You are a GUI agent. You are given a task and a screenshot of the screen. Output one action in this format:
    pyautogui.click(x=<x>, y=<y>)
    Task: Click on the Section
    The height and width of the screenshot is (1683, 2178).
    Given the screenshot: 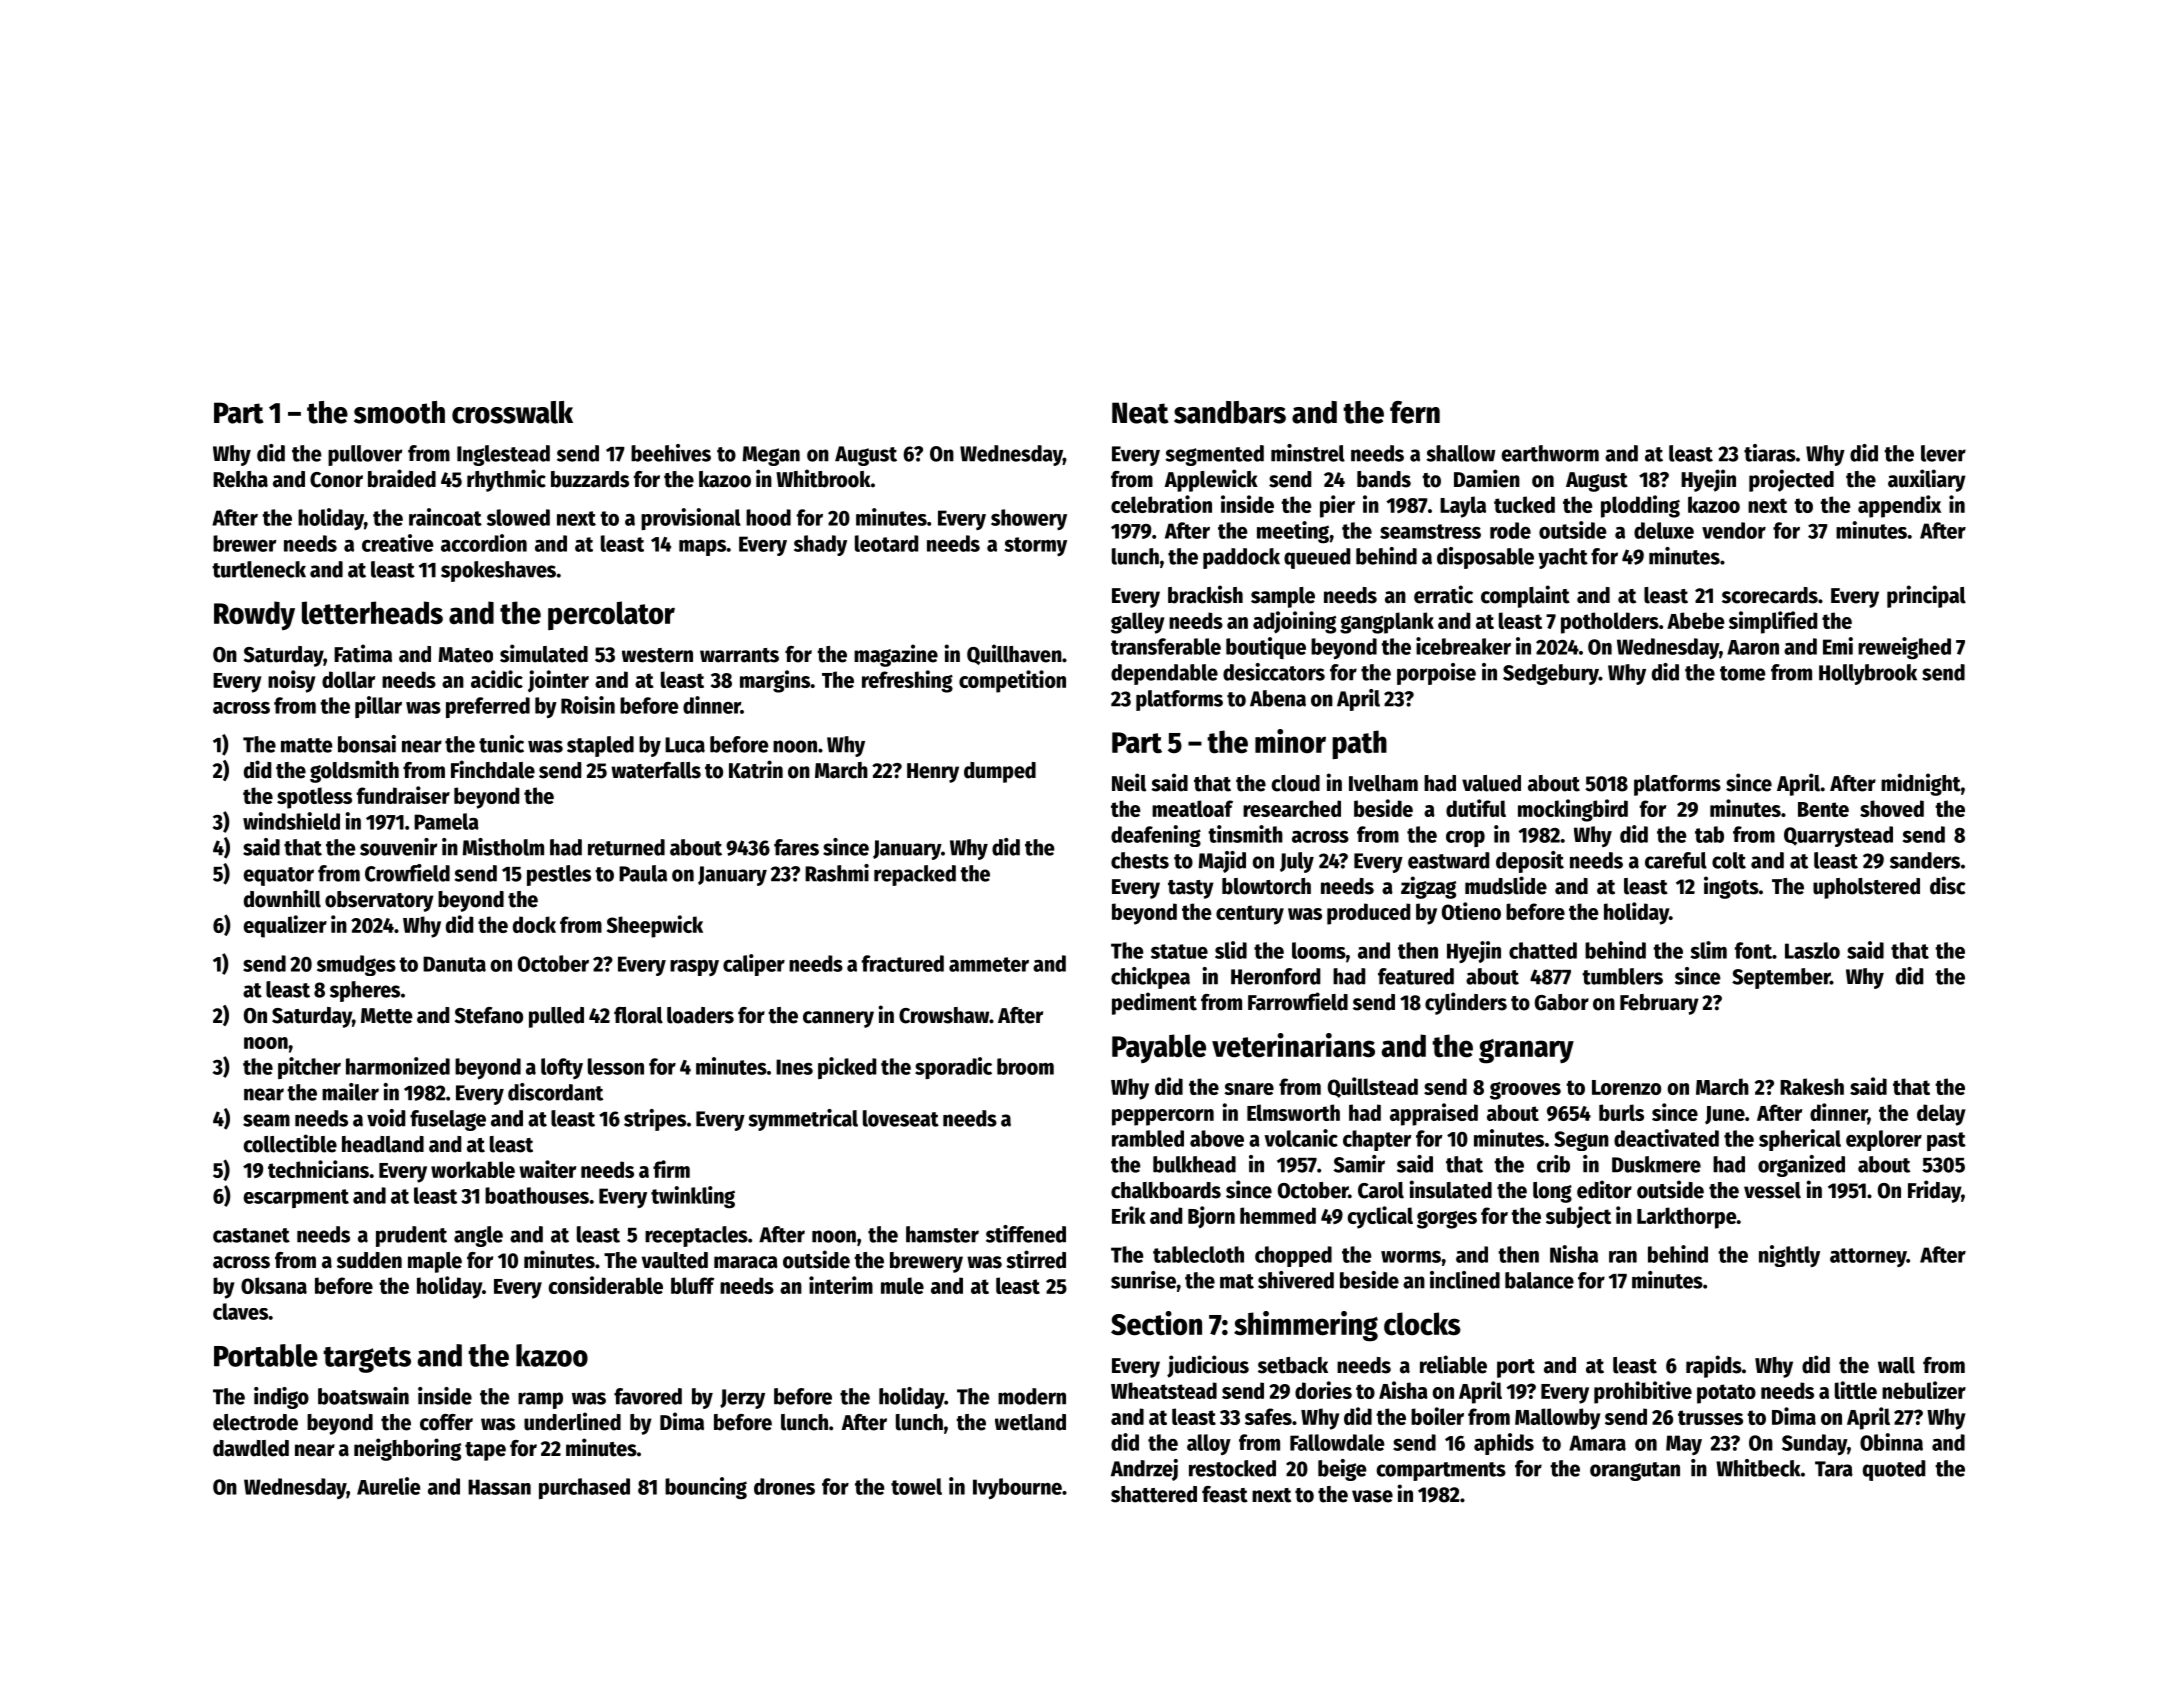 What is the action you would take?
    pyautogui.click(x=1156, y=1323)
